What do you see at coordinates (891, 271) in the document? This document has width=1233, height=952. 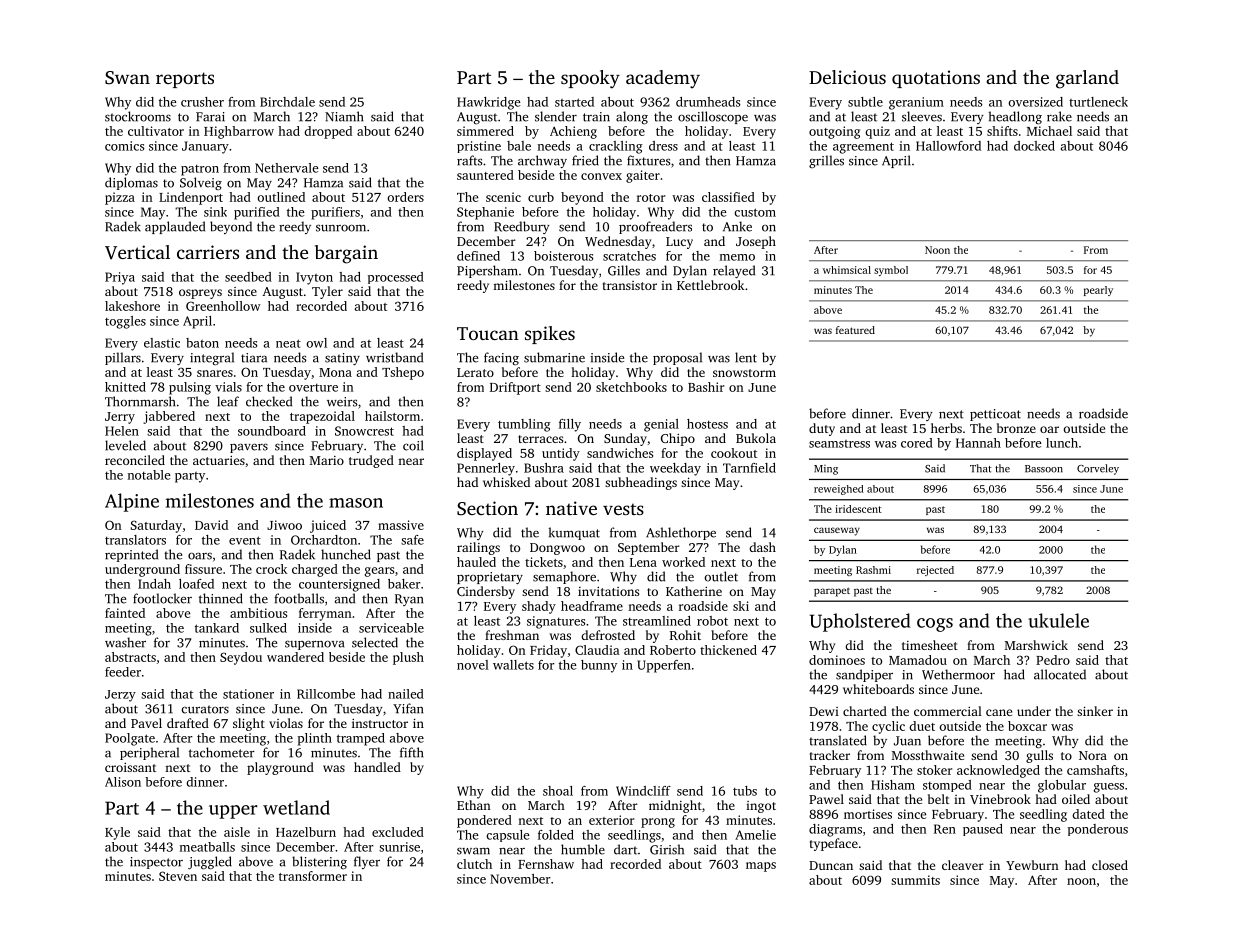 I see `symbol` at bounding box center [891, 271].
